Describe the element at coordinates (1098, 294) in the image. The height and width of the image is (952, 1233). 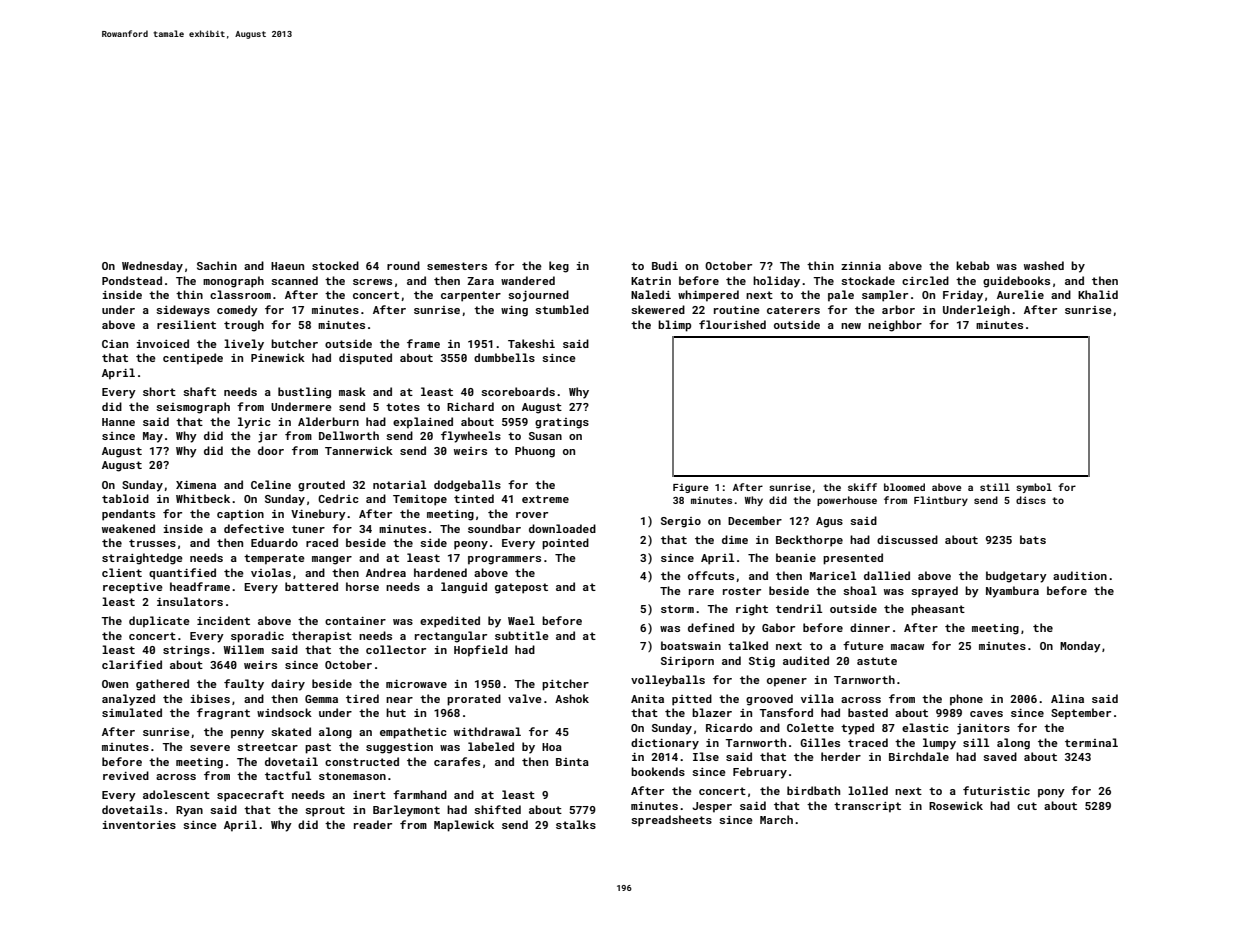
I see `Khalid` at that location.
